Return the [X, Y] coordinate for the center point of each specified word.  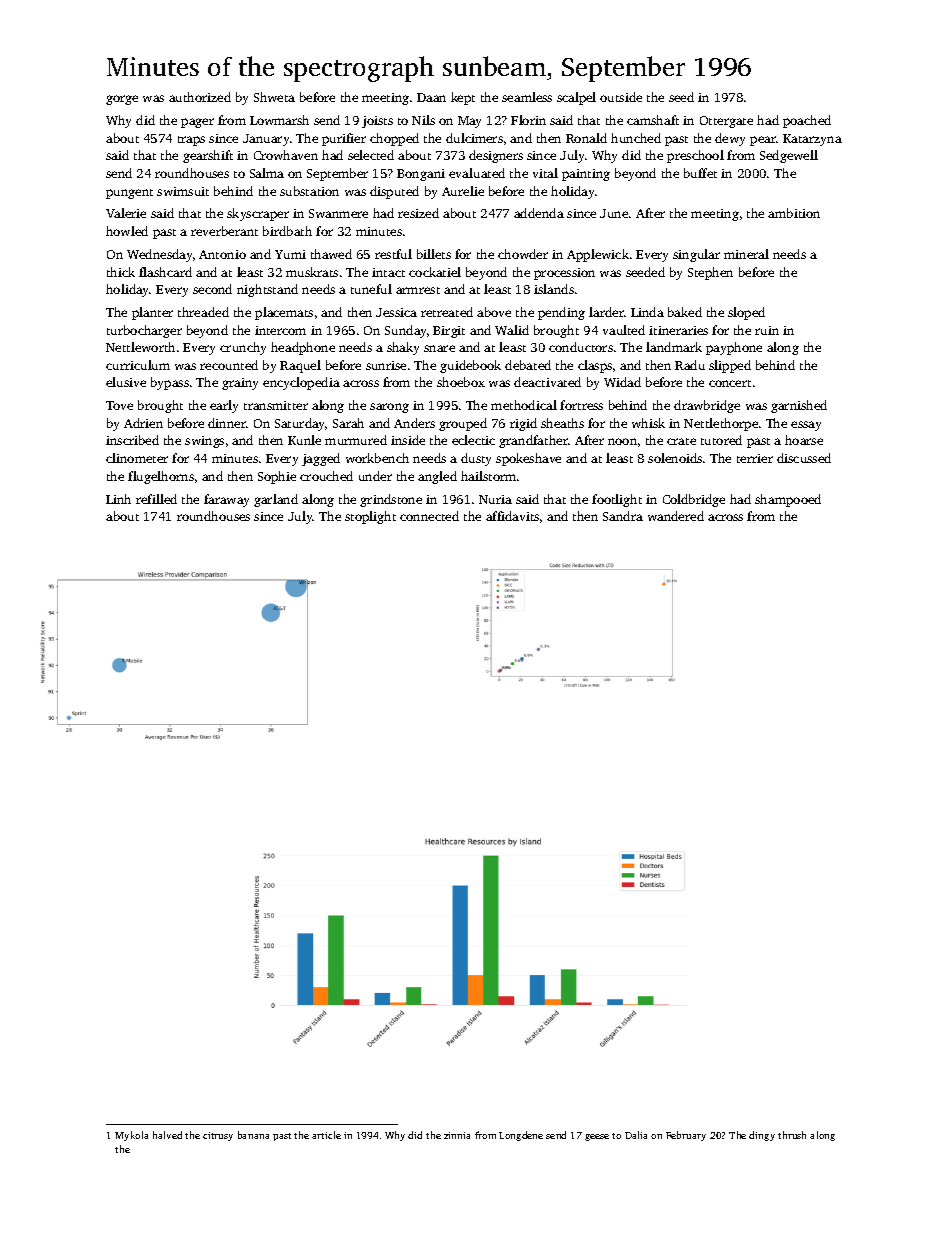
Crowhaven [286, 155]
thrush [792, 1135]
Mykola [131, 1136]
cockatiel [435, 272]
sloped [746, 313]
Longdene [521, 1136]
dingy [762, 1136]
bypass [170, 383]
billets [434, 254]
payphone [734, 348]
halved [167, 1135]
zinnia [457, 1135]
